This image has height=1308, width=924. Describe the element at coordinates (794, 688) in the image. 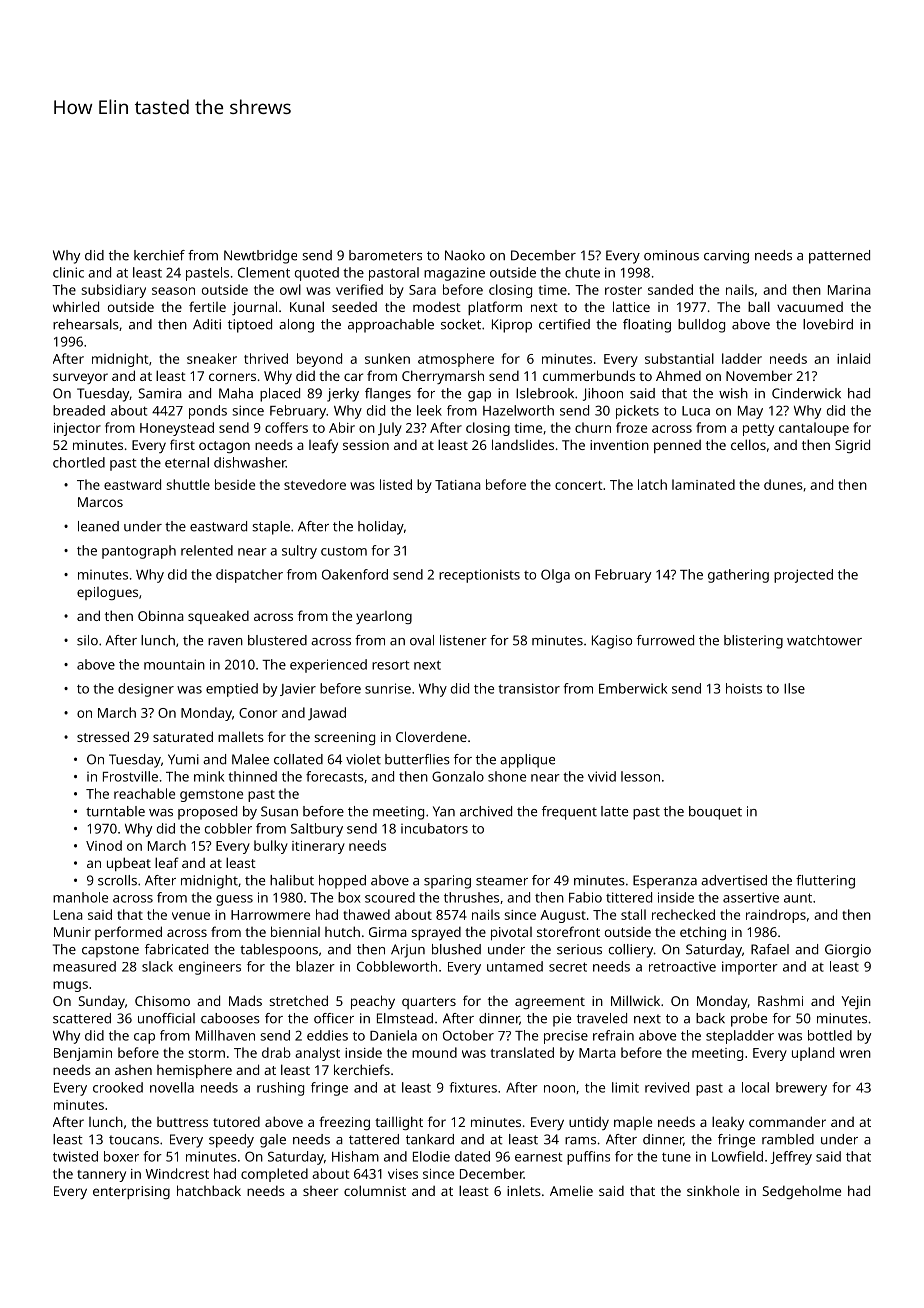

I see `Ilse` at that location.
